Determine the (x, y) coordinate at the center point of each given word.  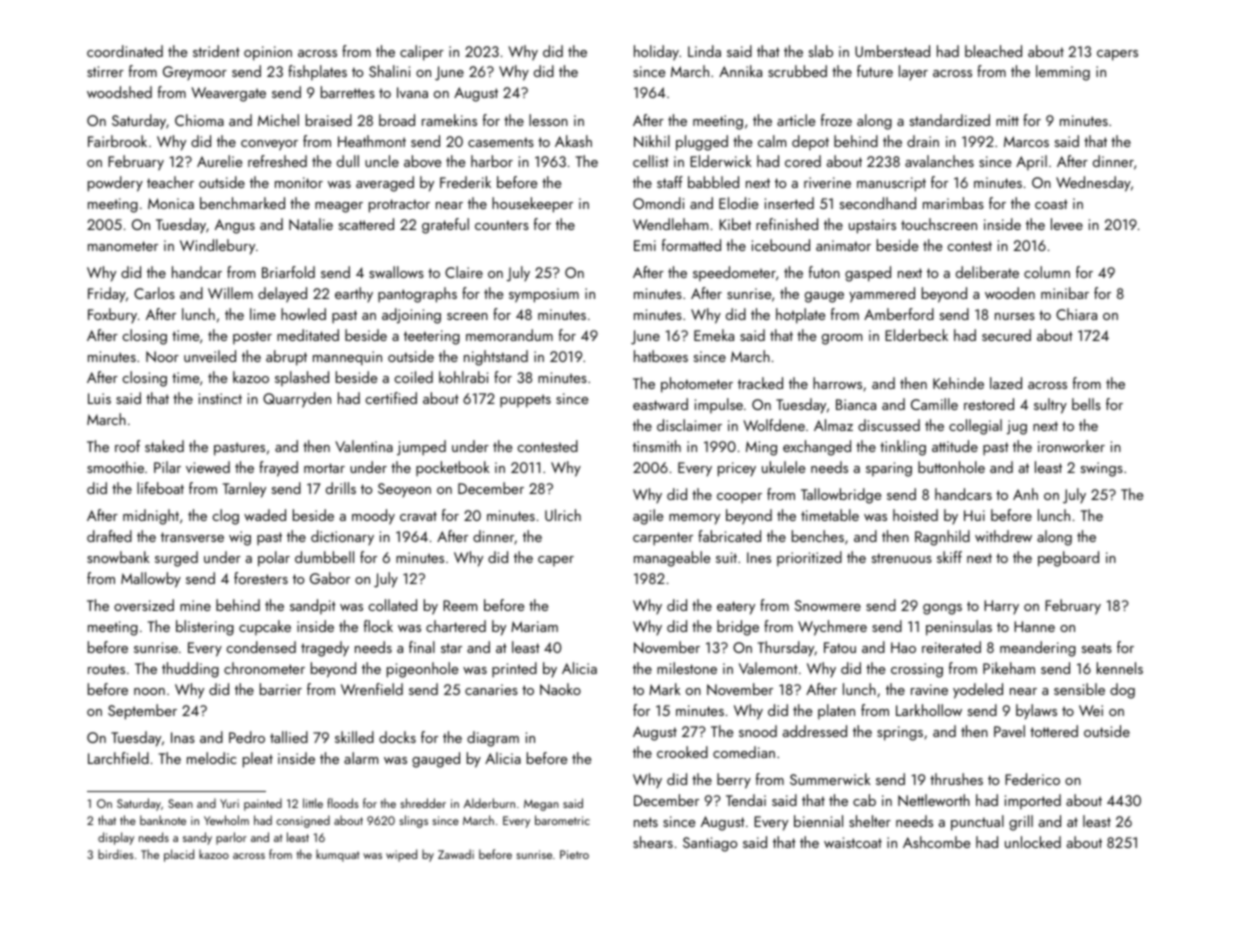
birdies (116, 854)
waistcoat (853, 842)
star (451, 648)
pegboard (1068, 559)
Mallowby (151, 580)
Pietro (574, 854)
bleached (993, 51)
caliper (422, 53)
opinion (268, 53)
